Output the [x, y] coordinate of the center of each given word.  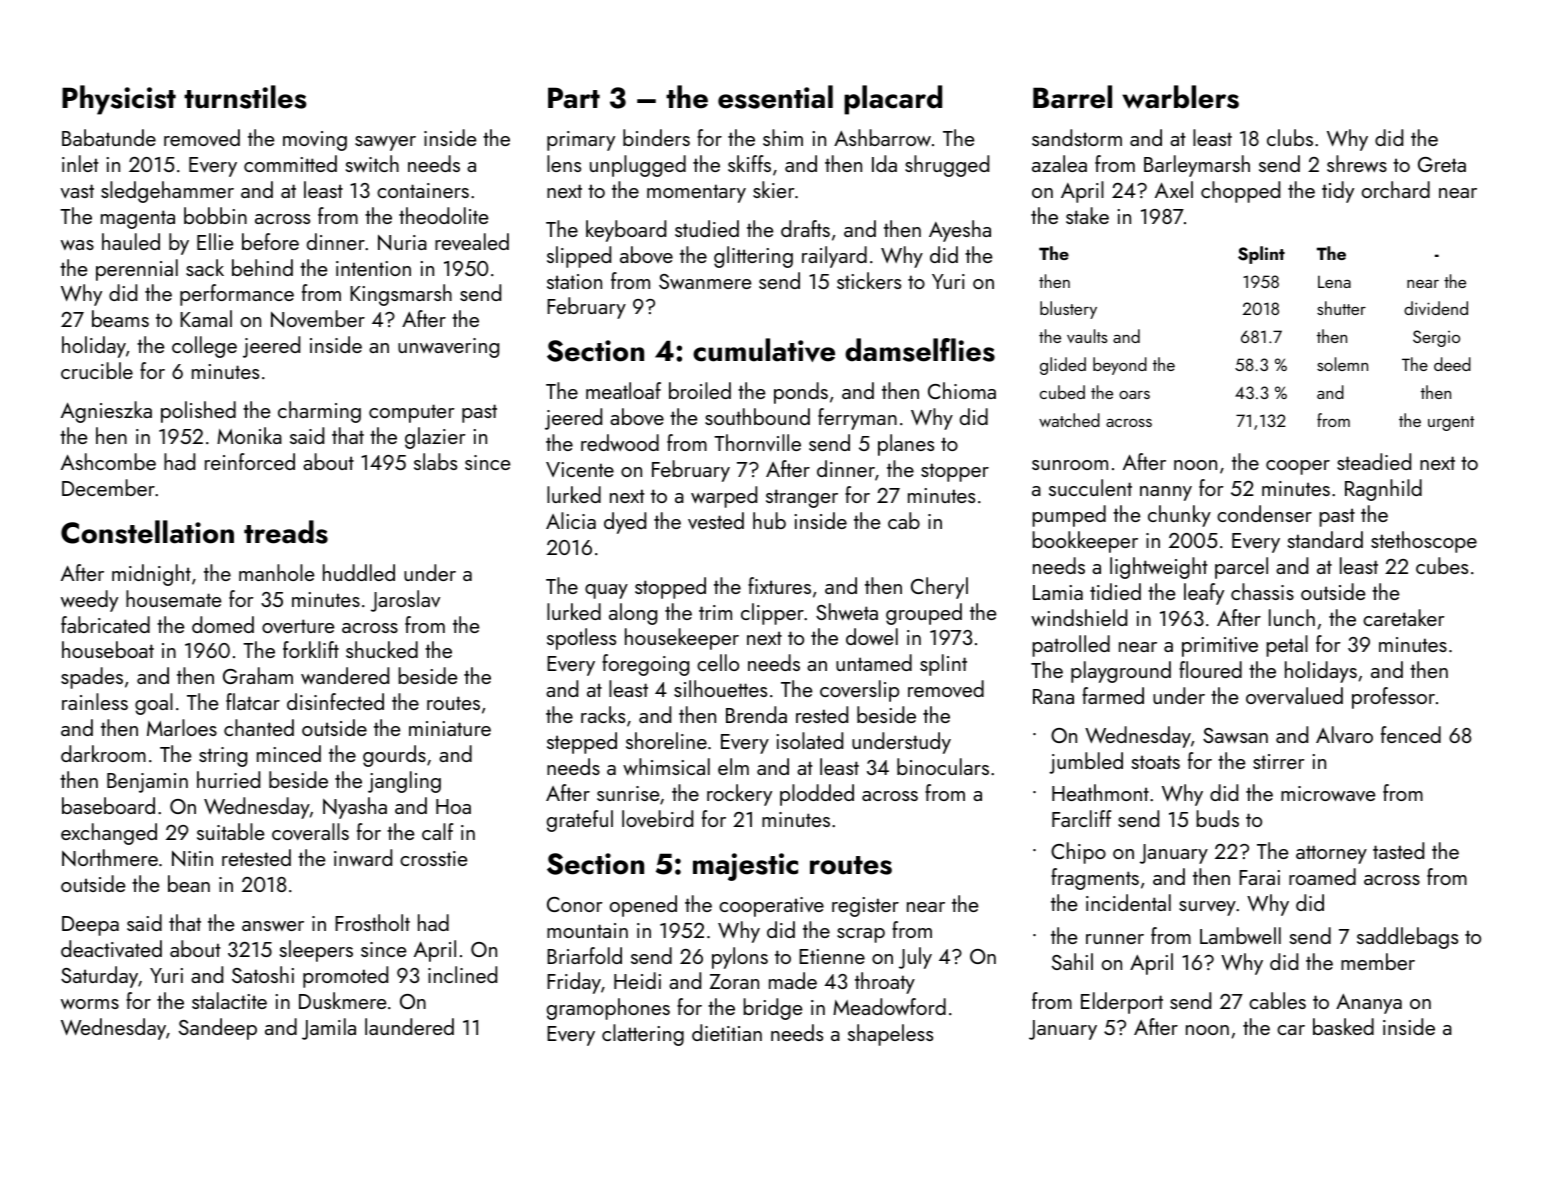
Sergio [1436, 338]
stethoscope [1424, 542]
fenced [1411, 734]
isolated [810, 740]
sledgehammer [167, 192]
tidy [1338, 192]
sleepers [316, 951]
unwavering [448, 348]
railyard [834, 257]
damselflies [920, 350]
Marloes [182, 727]
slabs [435, 461]
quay [606, 591]
